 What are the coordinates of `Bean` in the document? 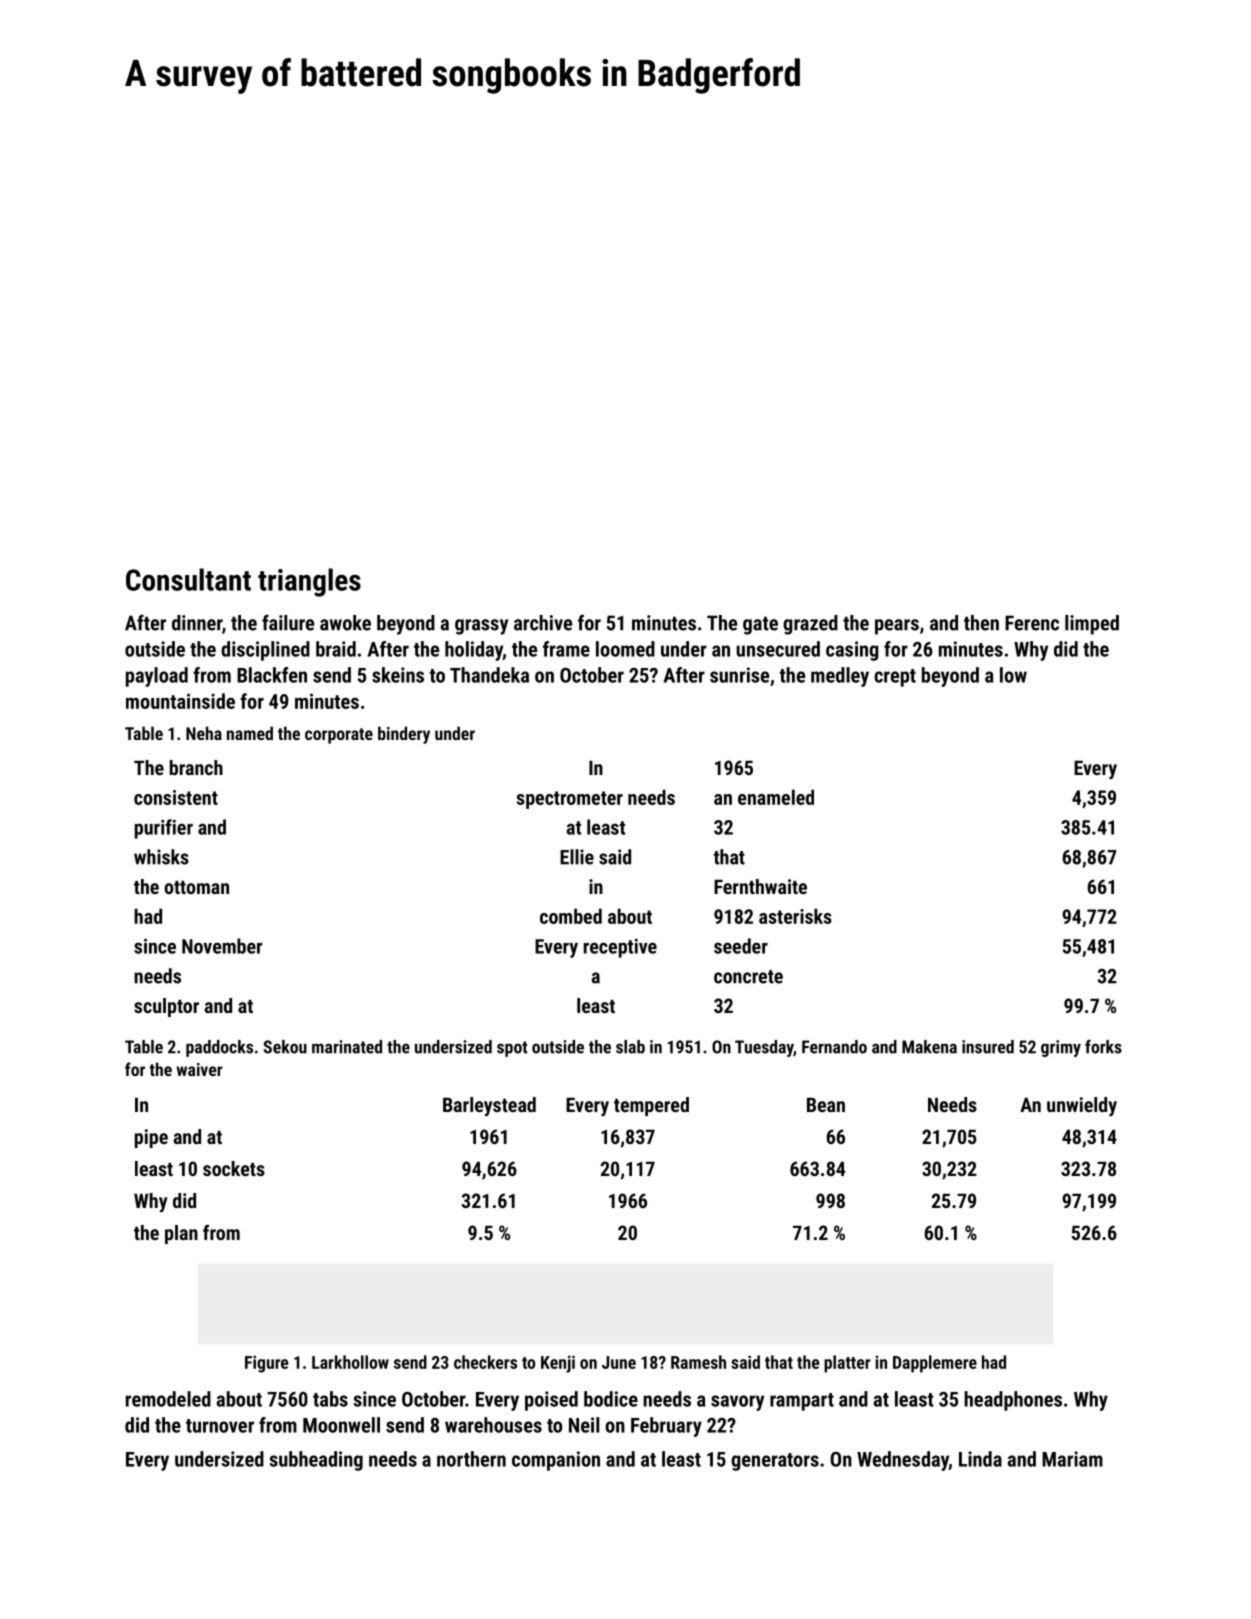 It's located at (826, 1105).
